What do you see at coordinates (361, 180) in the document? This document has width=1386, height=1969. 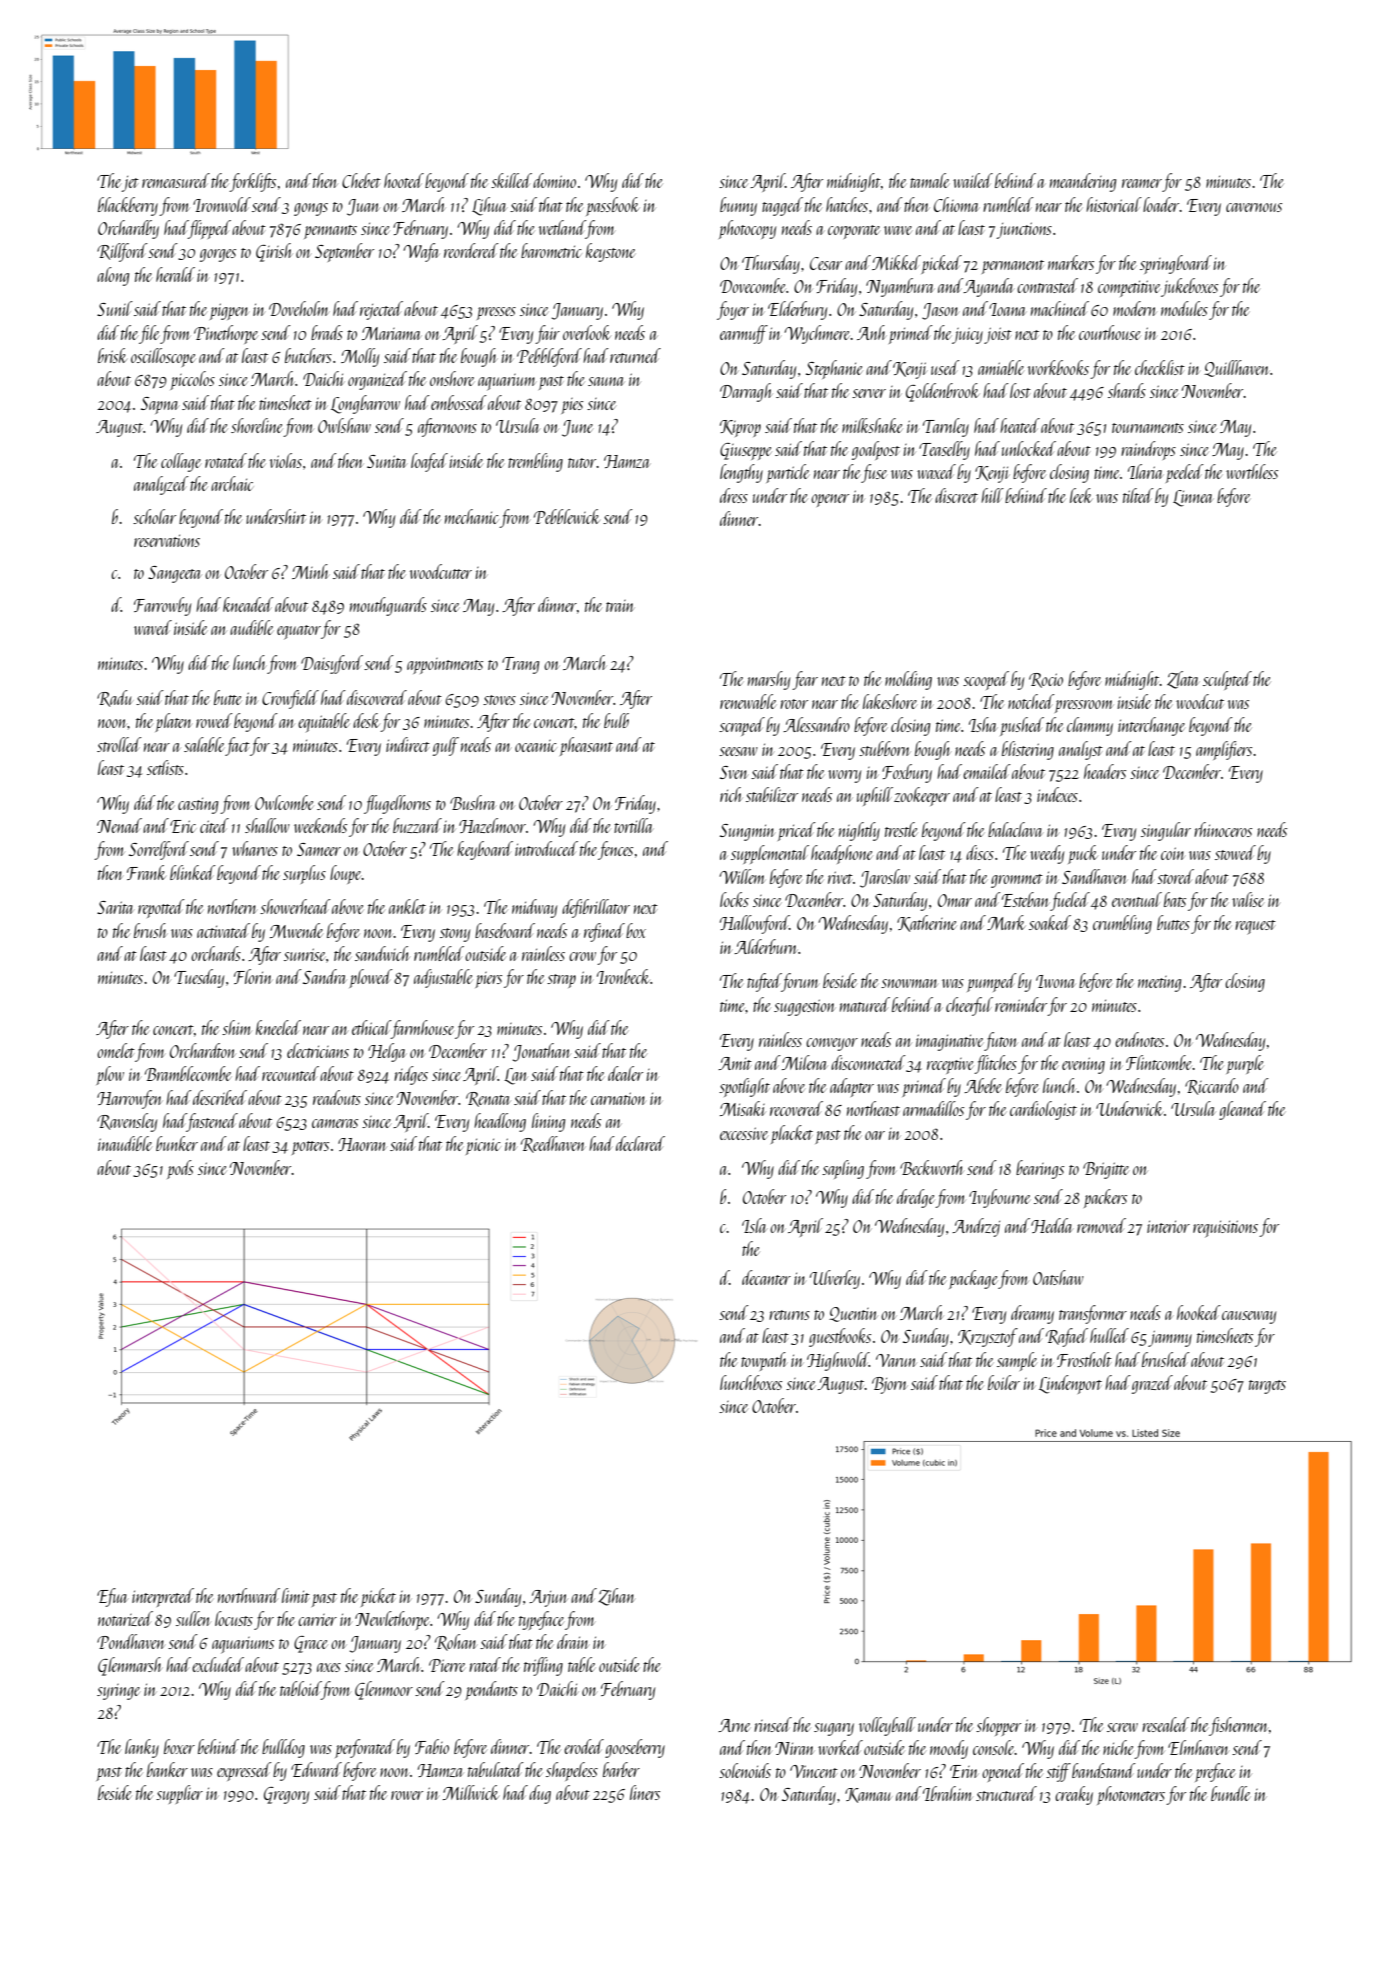 I see `Chebet` at bounding box center [361, 180].
